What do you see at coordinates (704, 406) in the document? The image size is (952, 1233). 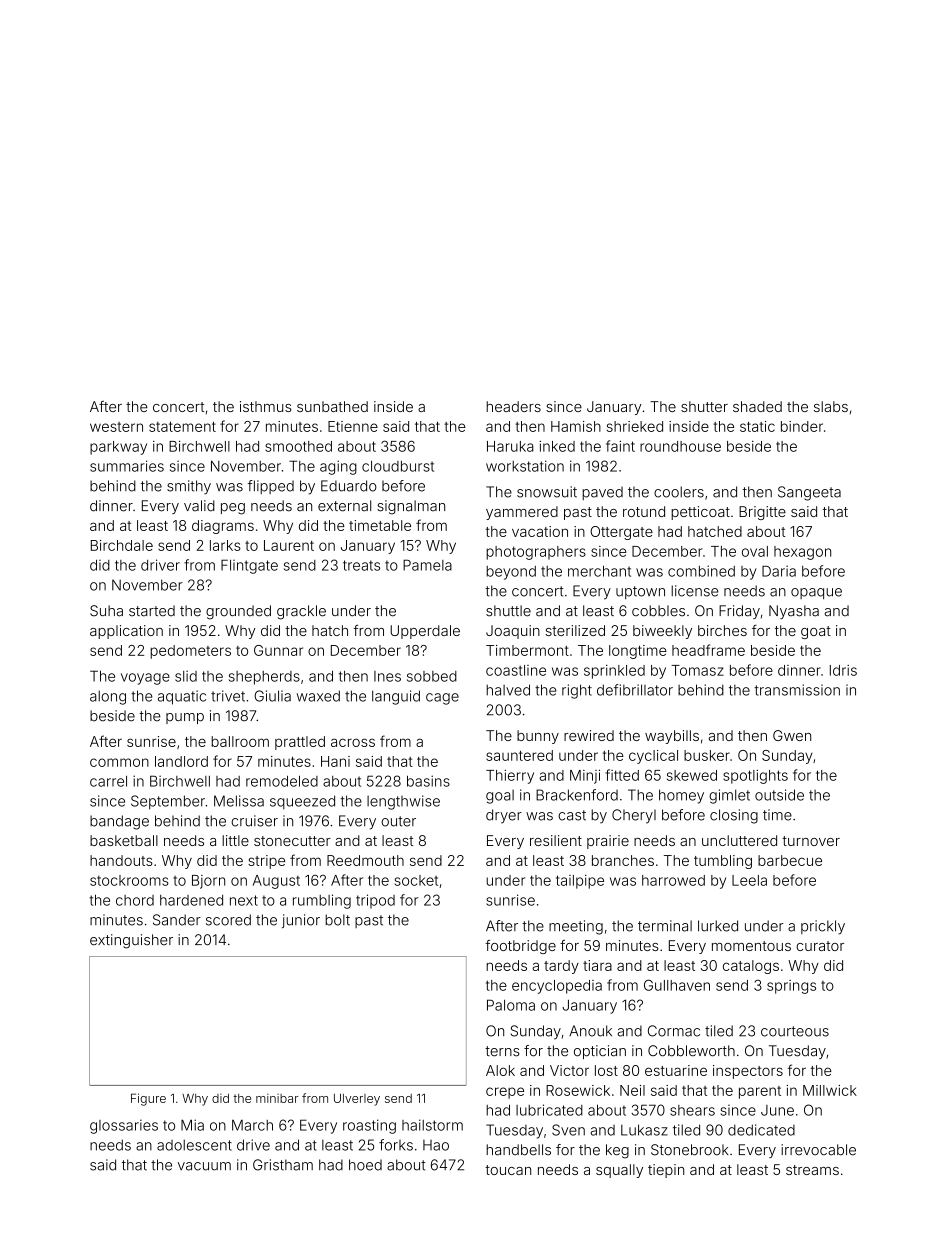 I see `shutter` at bounding box center [704, 406].
